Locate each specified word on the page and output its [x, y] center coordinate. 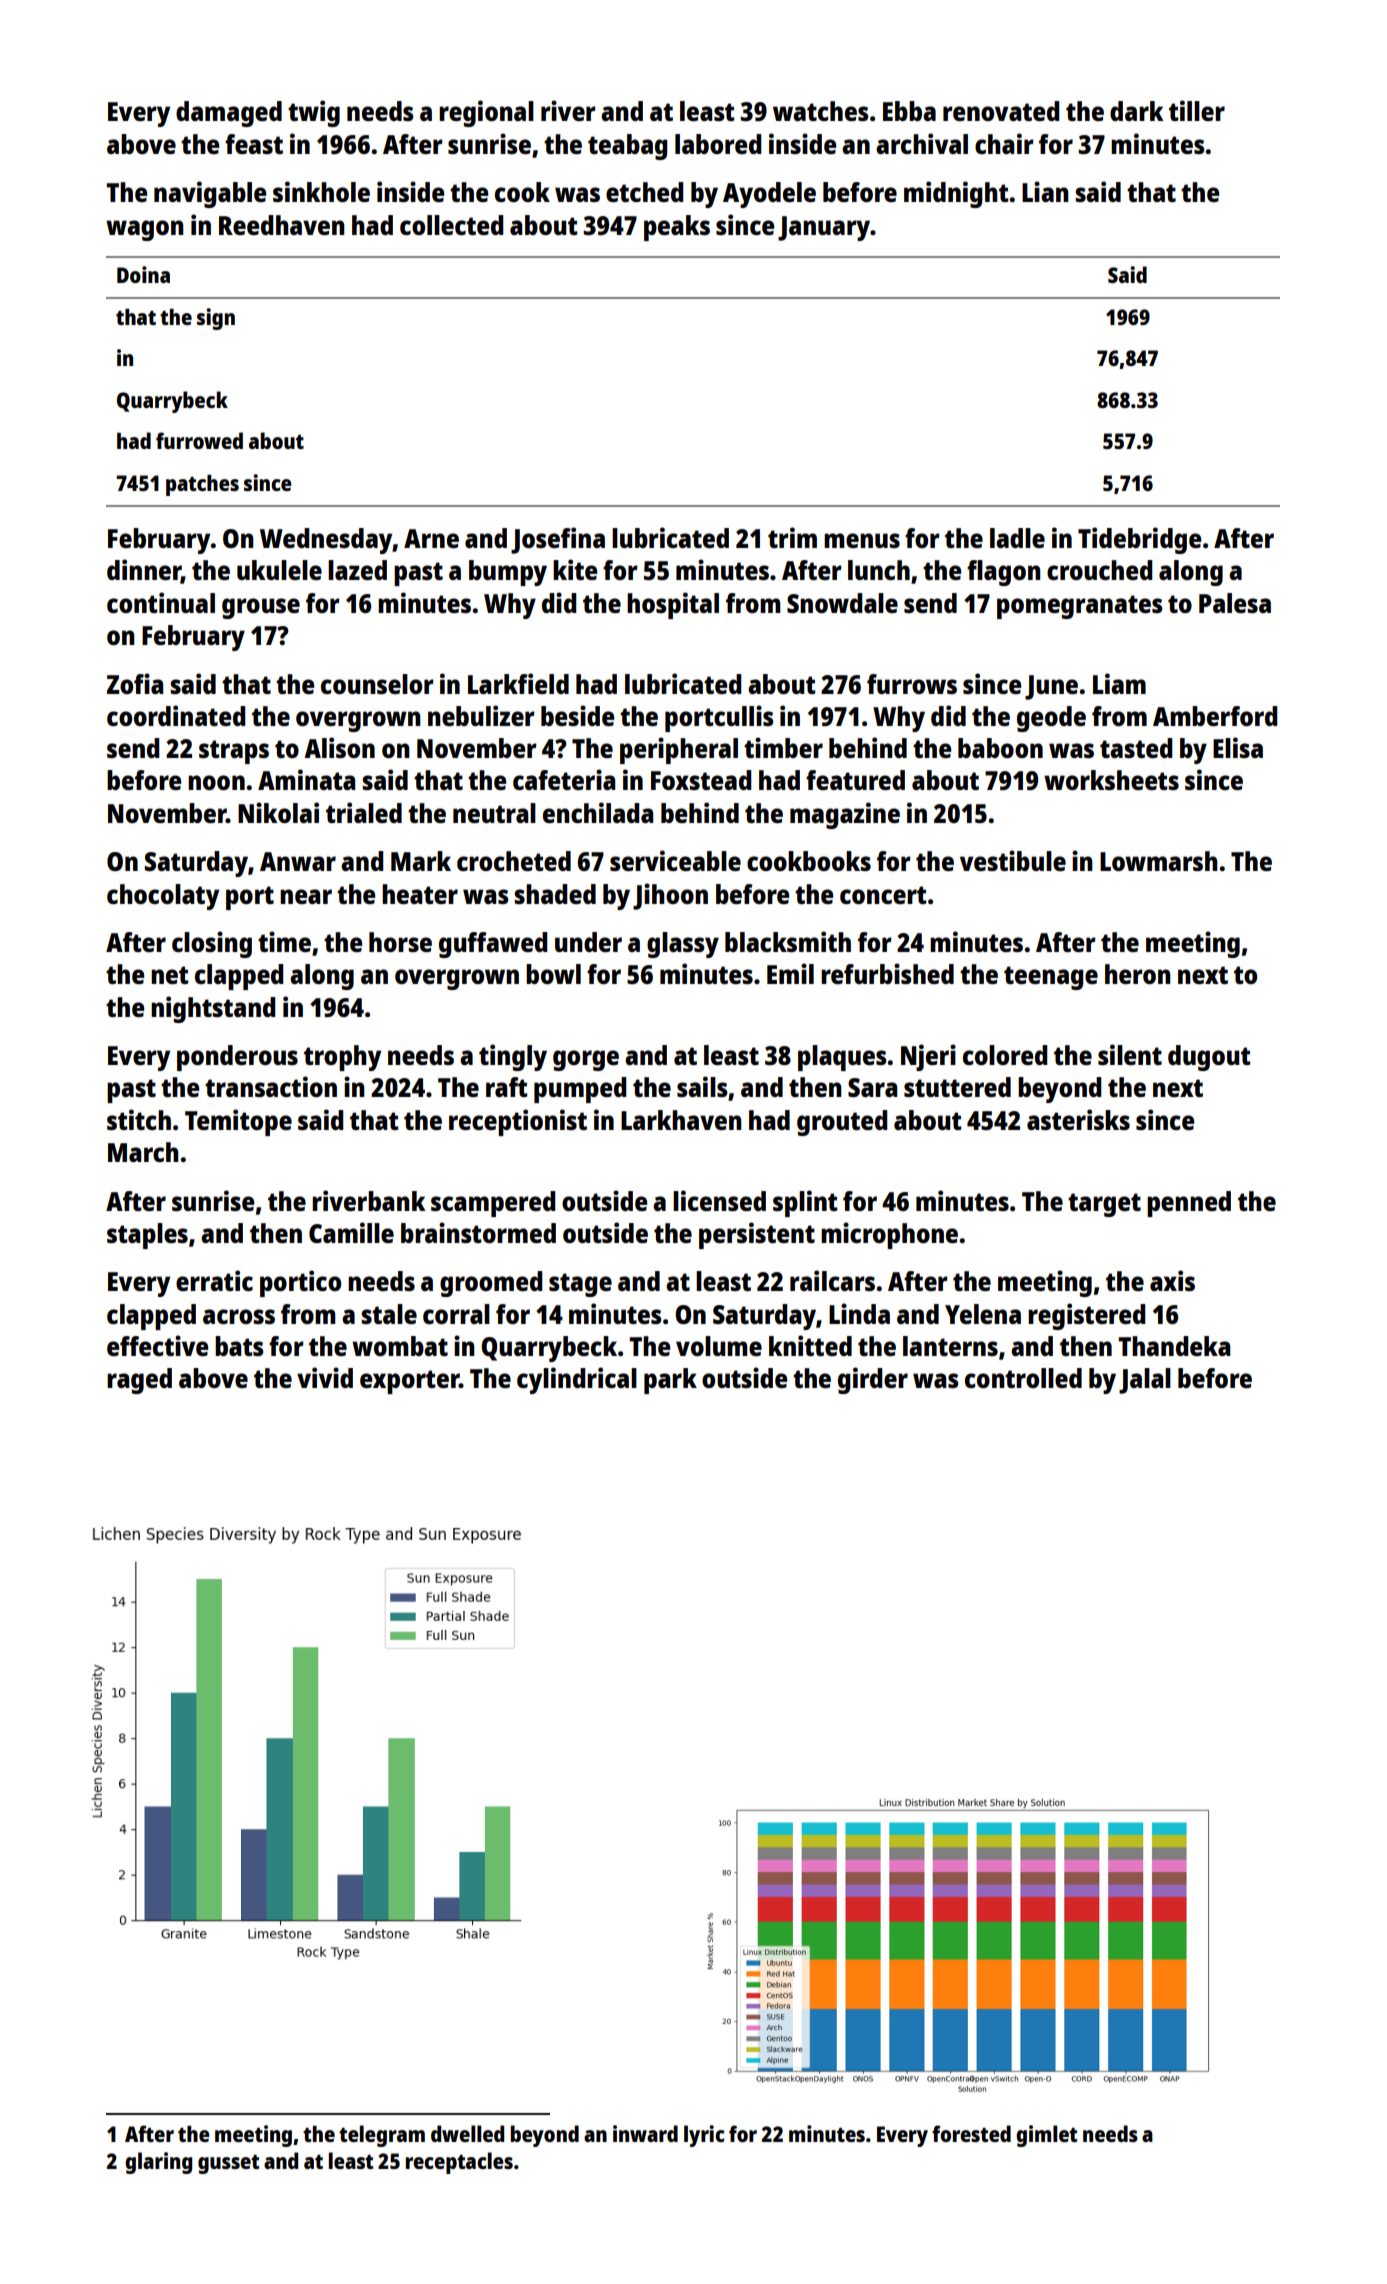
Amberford [1215, 716]
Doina [143, 274]
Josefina [558, 540]
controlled [1023, 1378]
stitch [139, 1119]
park [670, 1381]
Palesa [1235, 603]
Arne [431, 538]
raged [139, 1381]
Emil [790, 973]
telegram [382, 2136]
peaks [677, 228]
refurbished [887, 973]
